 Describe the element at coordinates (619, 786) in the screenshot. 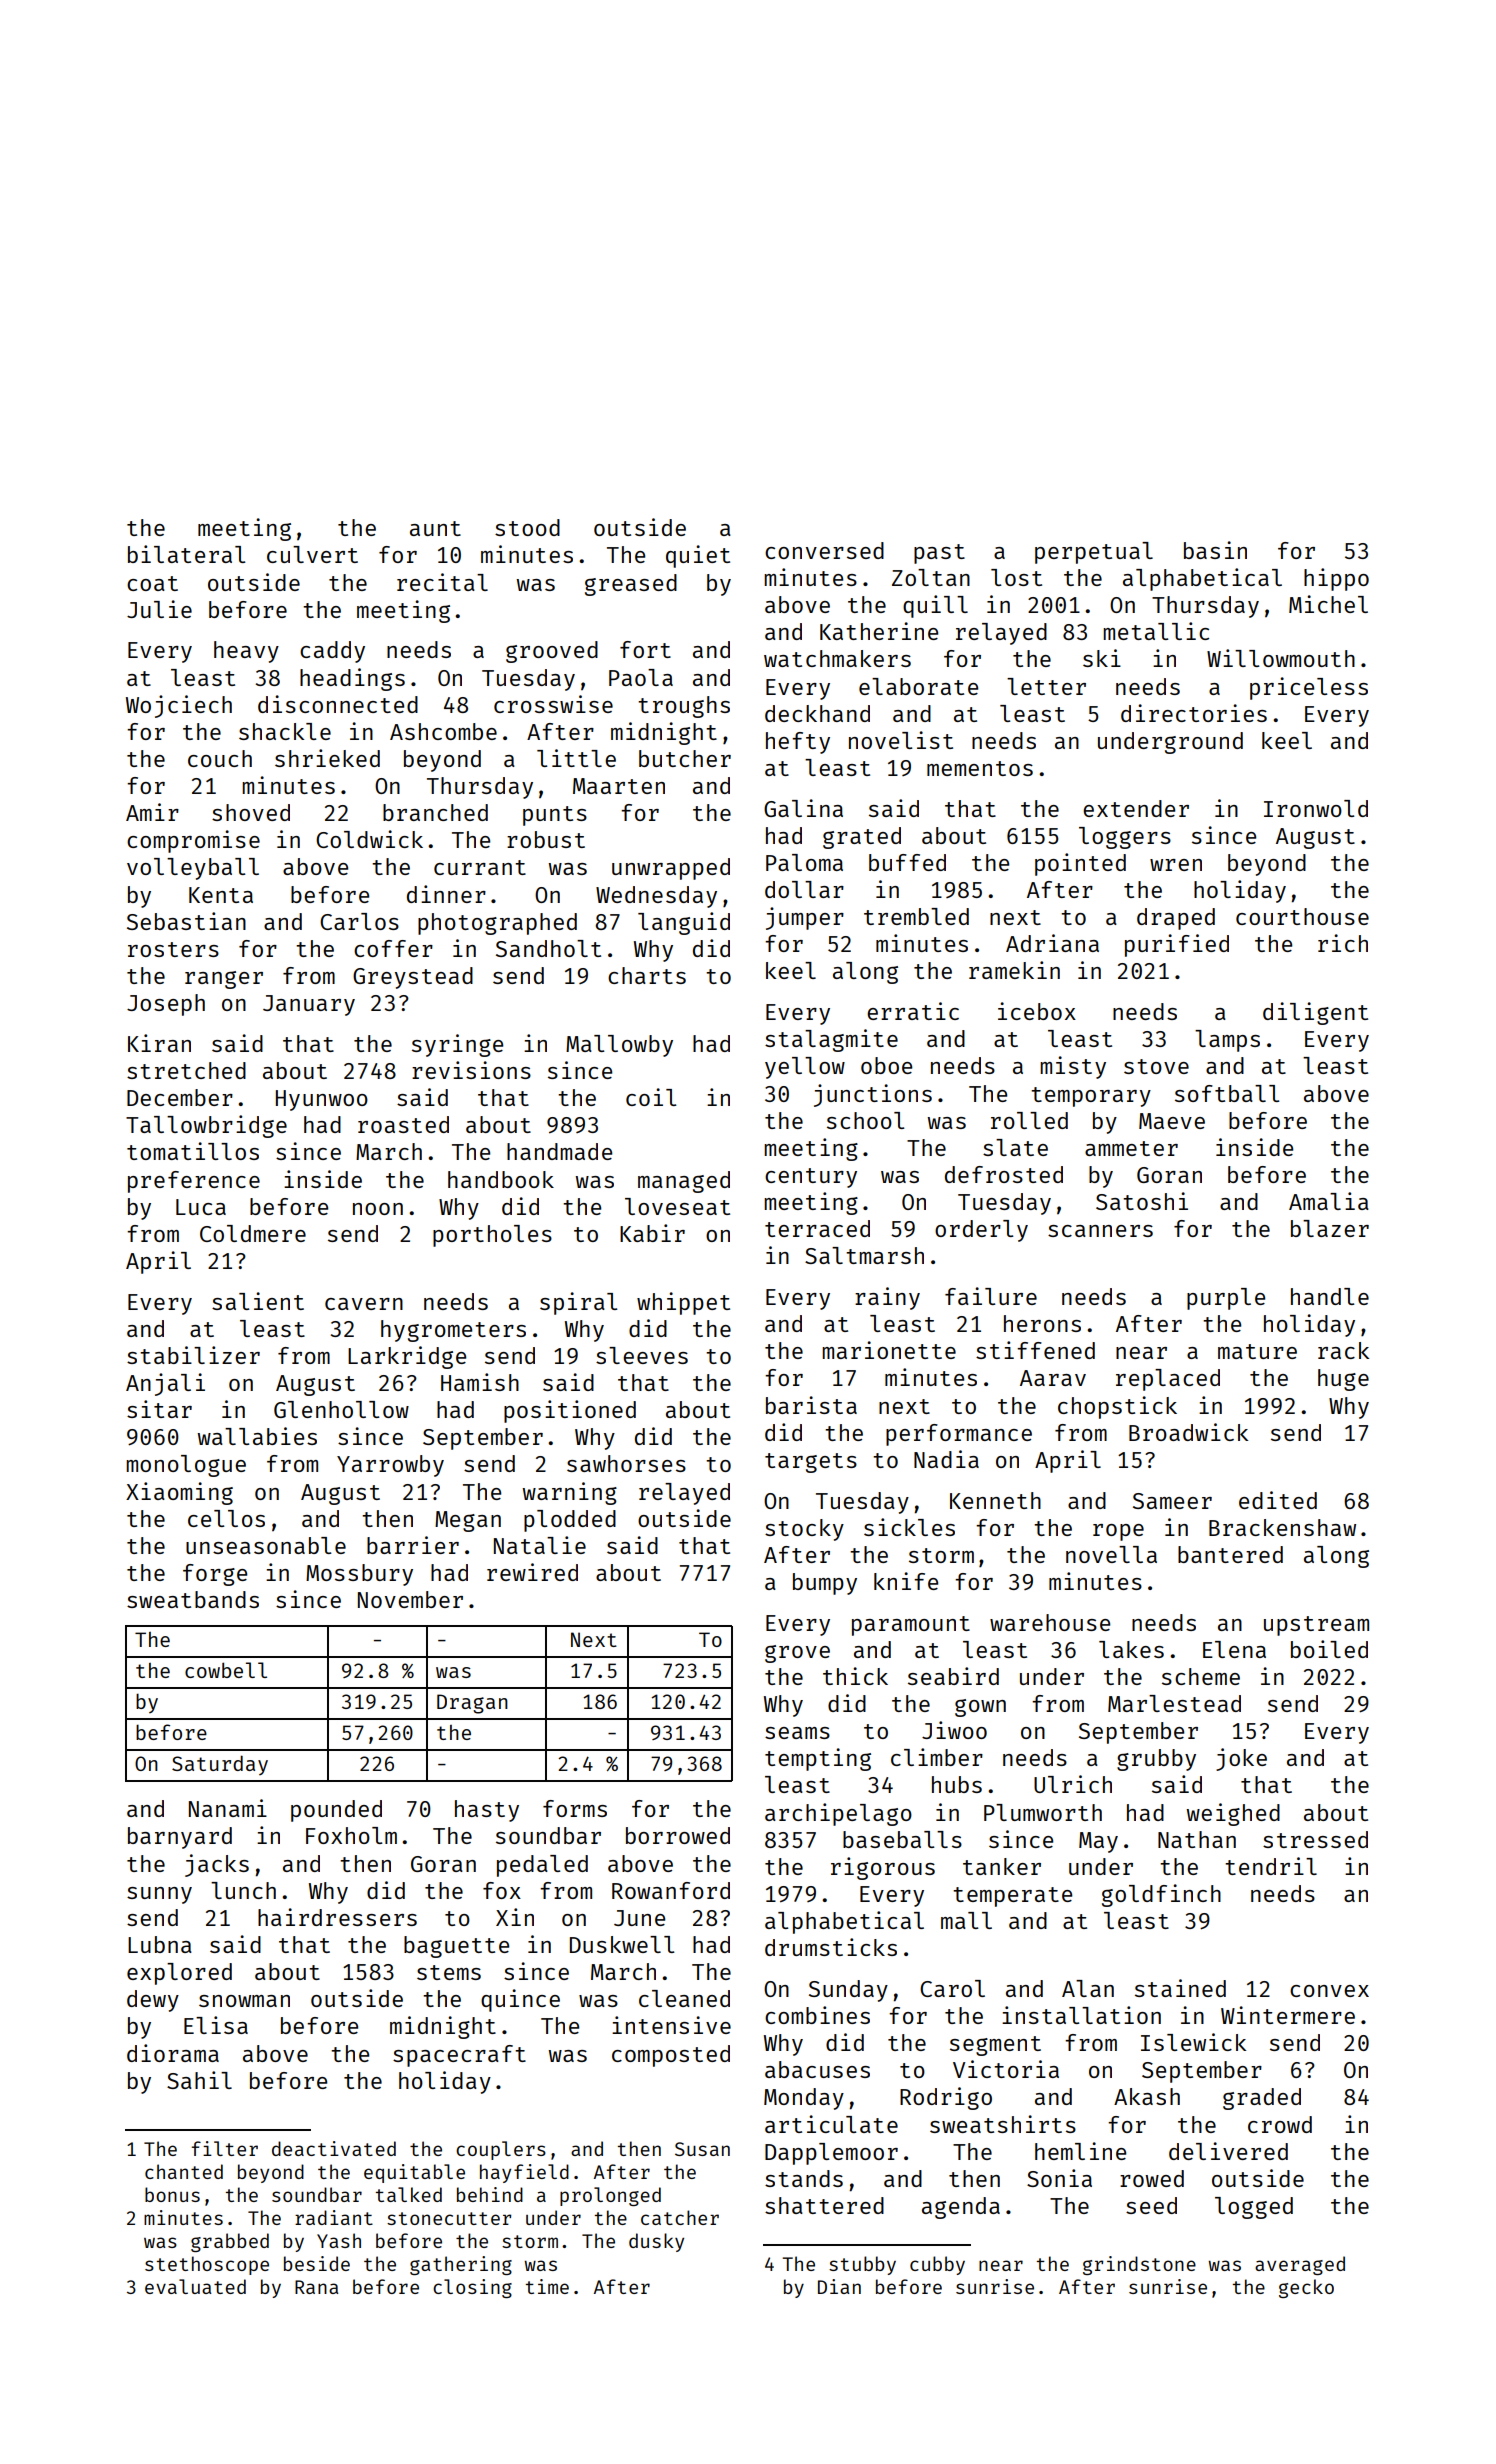

I see `Maarten` at that location.
